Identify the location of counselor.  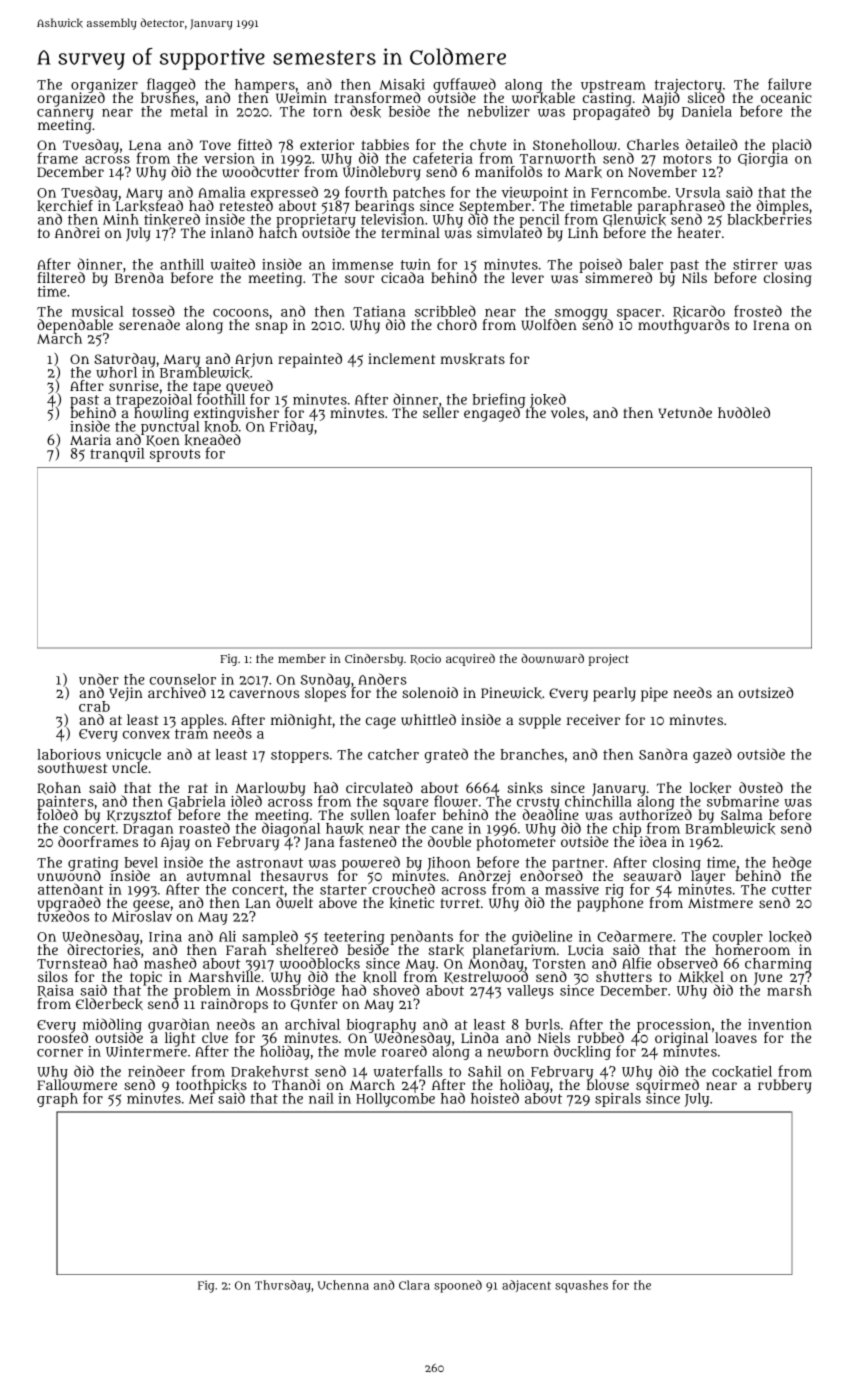
(183, 679).
